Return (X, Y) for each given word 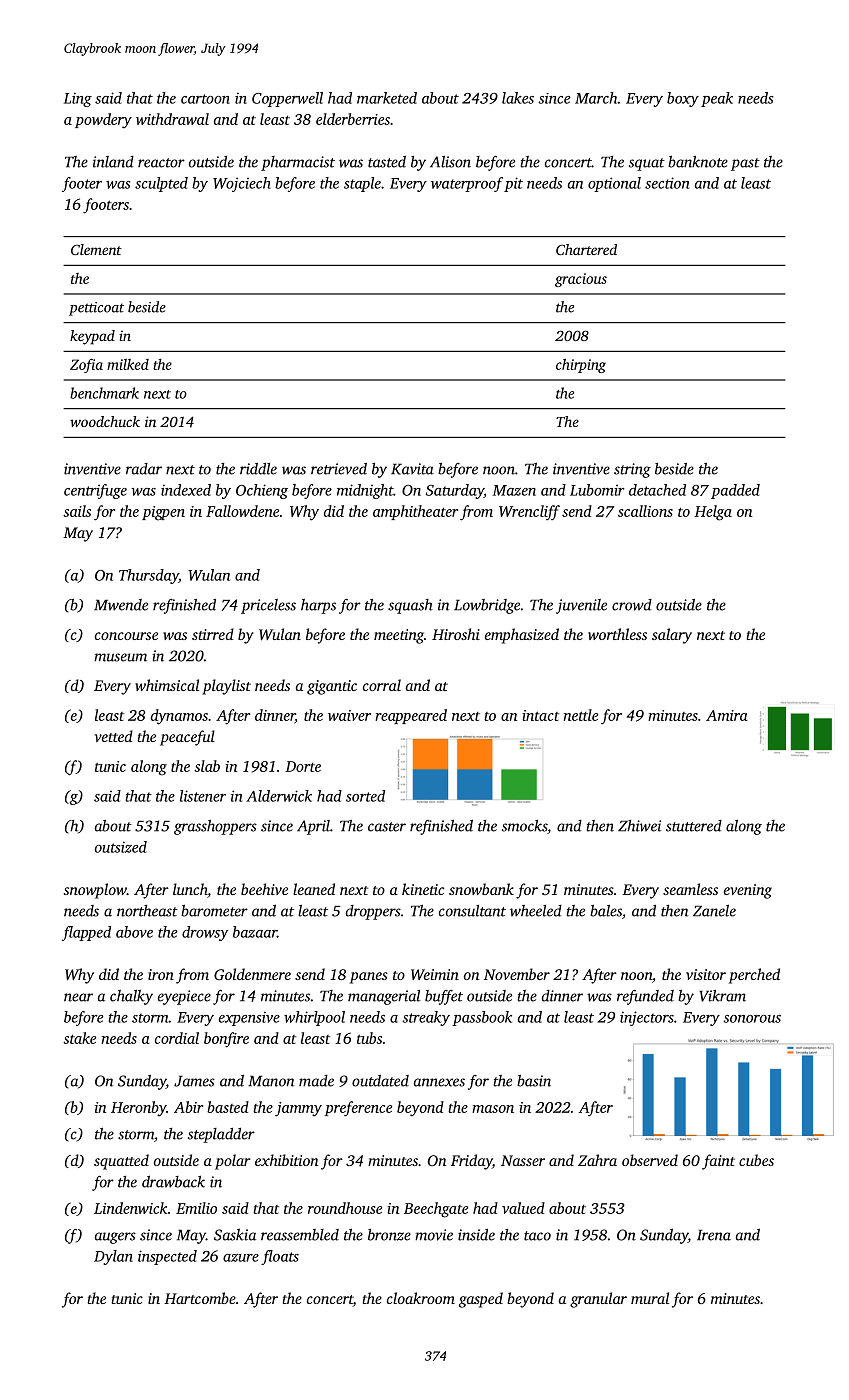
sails (77, 511)
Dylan (113, 1257)
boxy (683, 99)
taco (537, 1236)
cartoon (205, 99)
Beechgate (436, 1210)
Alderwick (279, 796)
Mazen (514, 490)
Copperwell (287, 99)
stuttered (694, 826)
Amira (727, 715)
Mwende (121, 605)
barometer (214, 911)
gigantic (332, 687)
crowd (632, 605)
